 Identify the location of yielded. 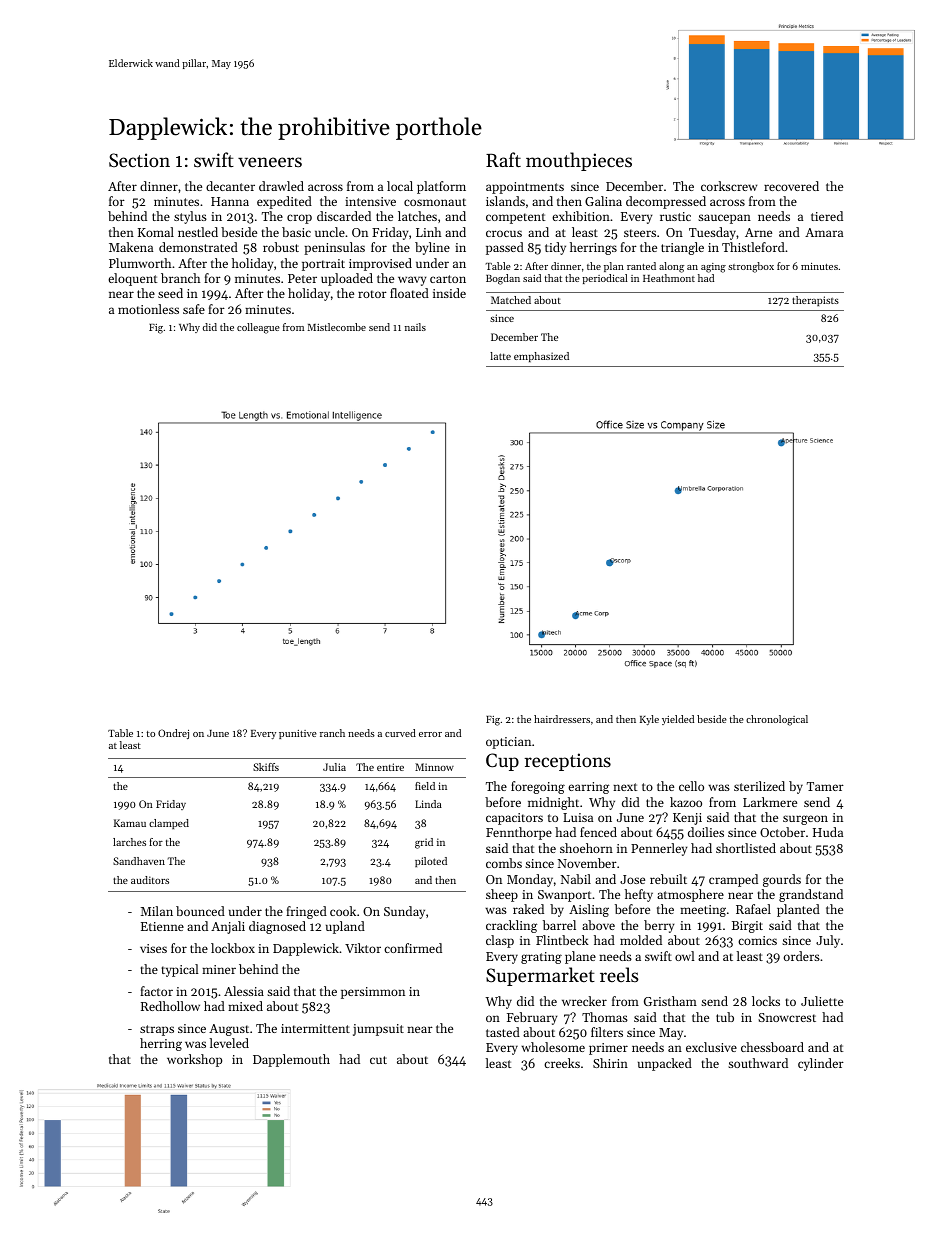
(678, 720).
